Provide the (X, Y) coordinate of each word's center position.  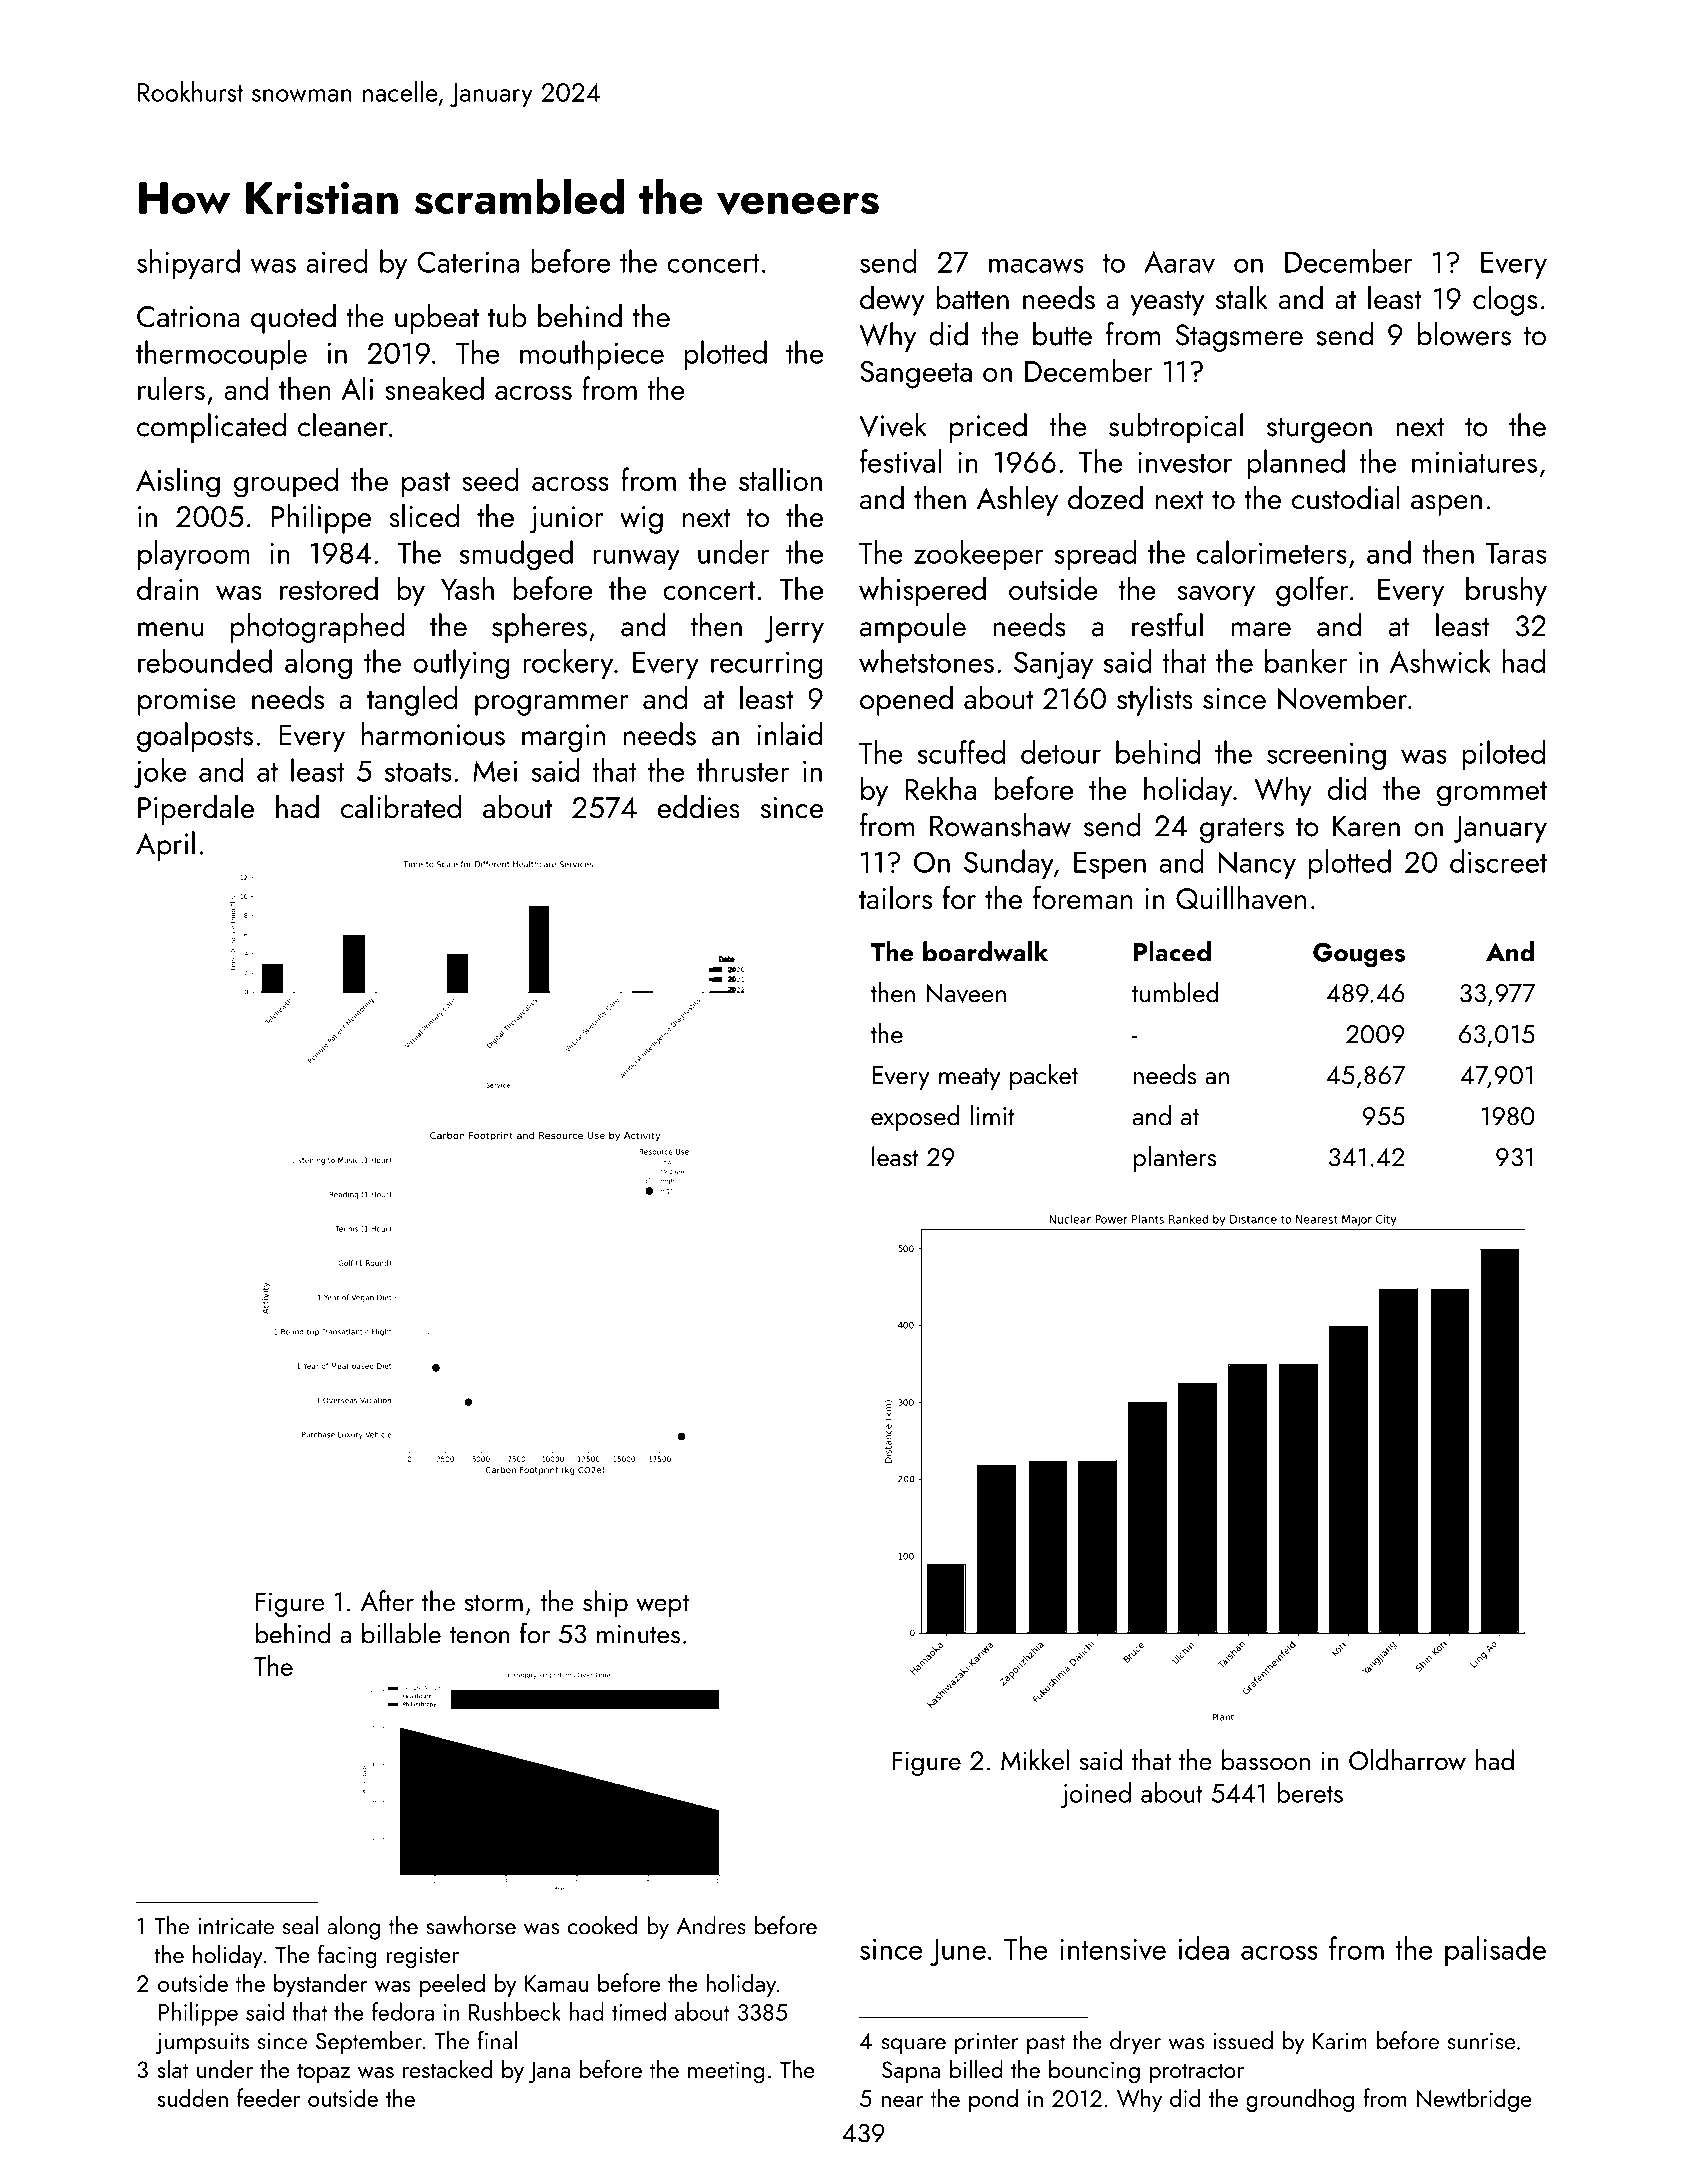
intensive (1113, 1949)
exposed (915, 1118)
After (387, 1600)
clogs (1505, 301)
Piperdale (196, 810)
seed (490, 479)
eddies (699, 807)
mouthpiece (592, 355)
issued (1243, 2040)
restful (1167, 625)
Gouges (1359, 955)
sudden (192, 2097)
